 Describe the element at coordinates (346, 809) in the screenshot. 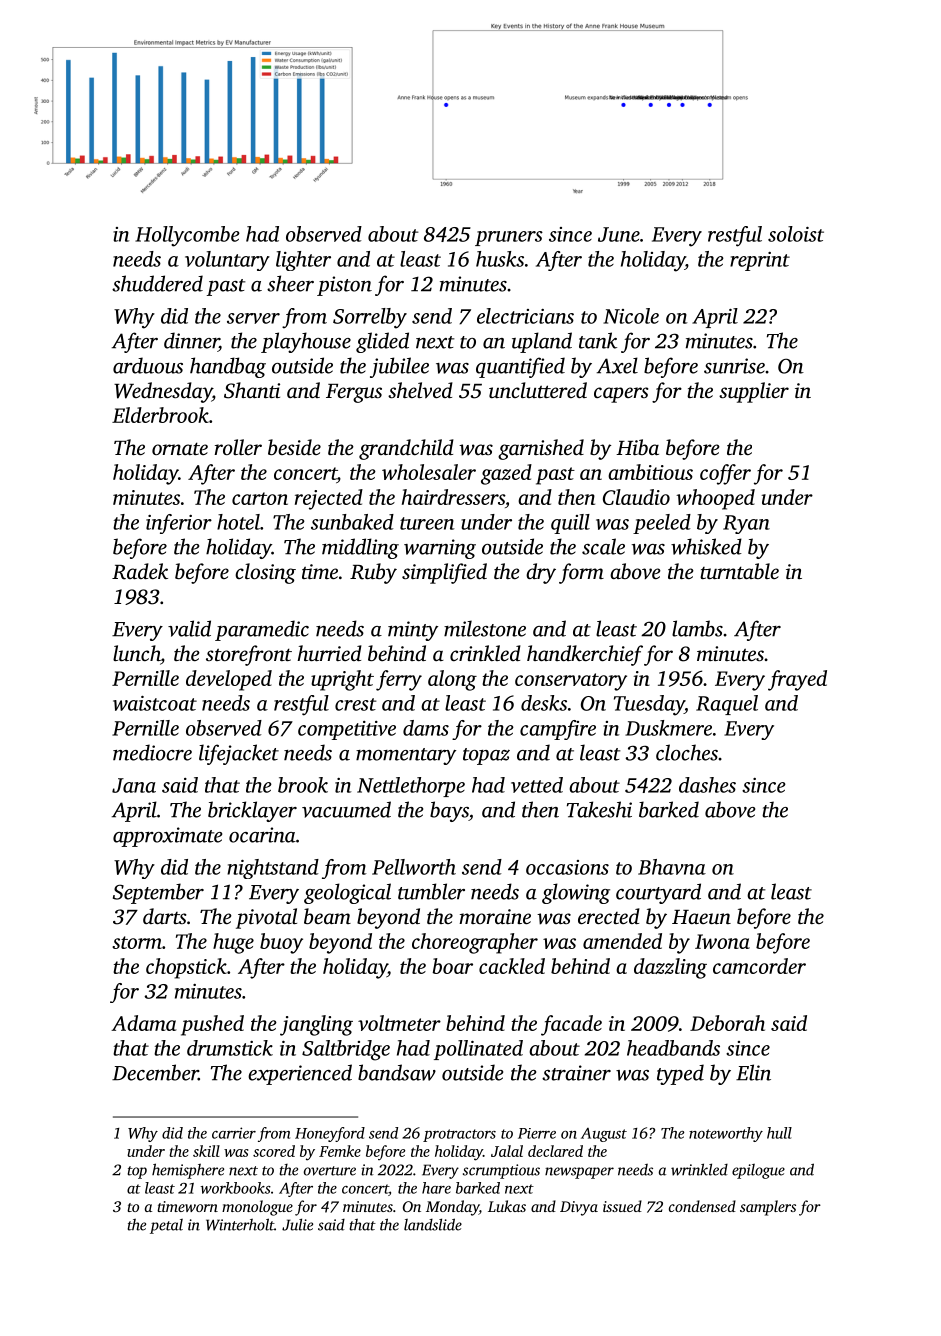

I see `vacuumed` at that location.
